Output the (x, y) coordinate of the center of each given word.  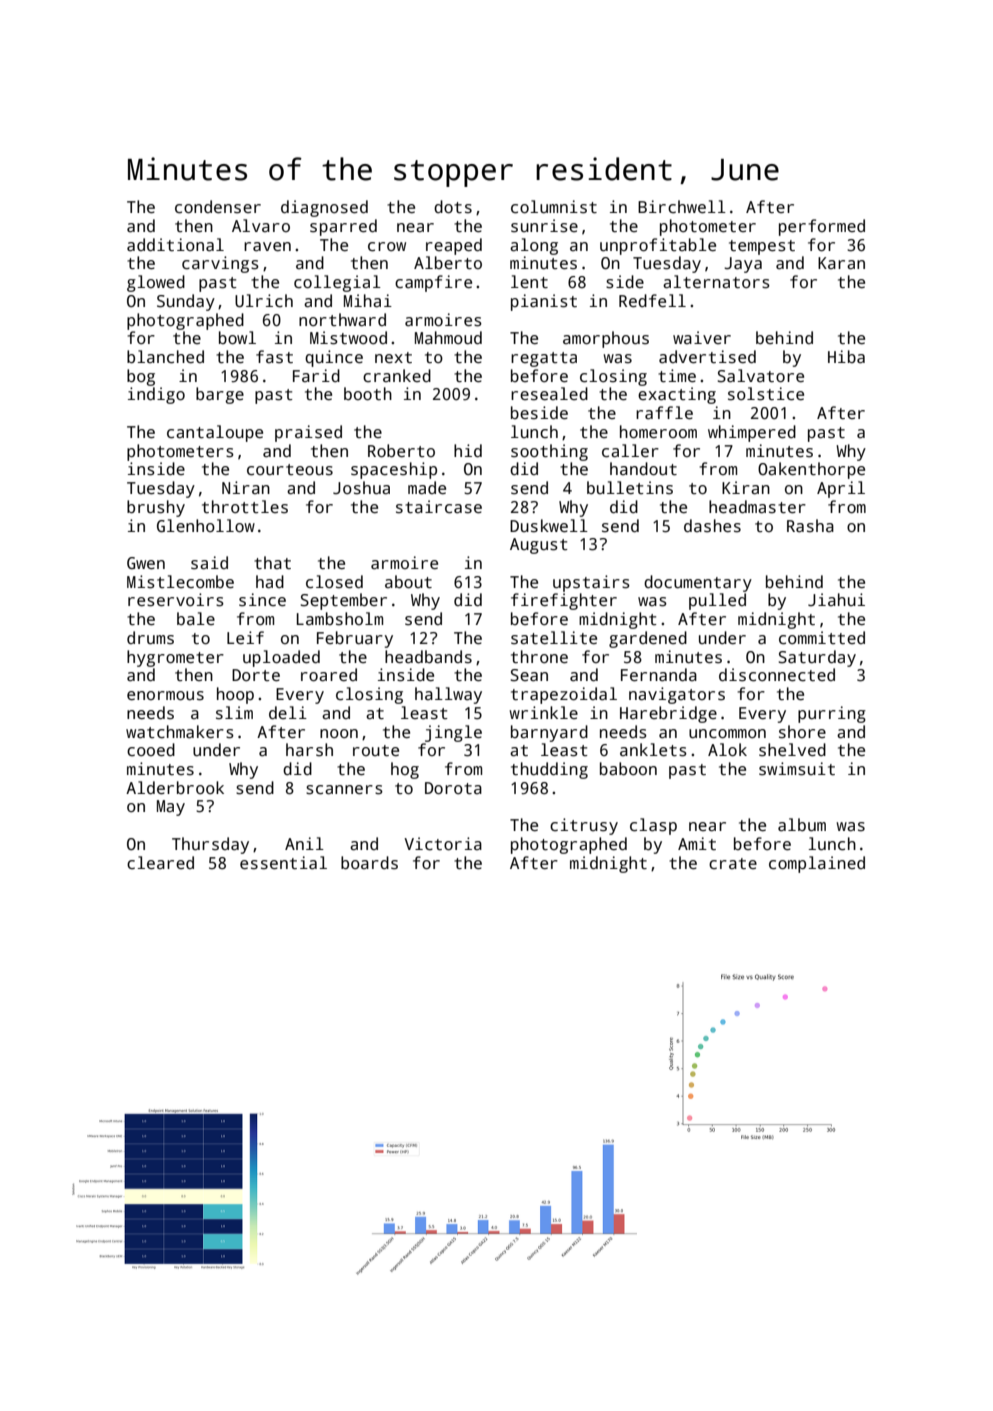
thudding (549, 770)
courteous (290, 470)
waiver (702, 337)
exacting (677, 395)
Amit (697, 843)
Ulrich (264, 301)
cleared (160, 863)
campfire (433, 283)
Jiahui (836, 600)
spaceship (394, 470)
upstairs (591, 583)
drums (150, 638)
